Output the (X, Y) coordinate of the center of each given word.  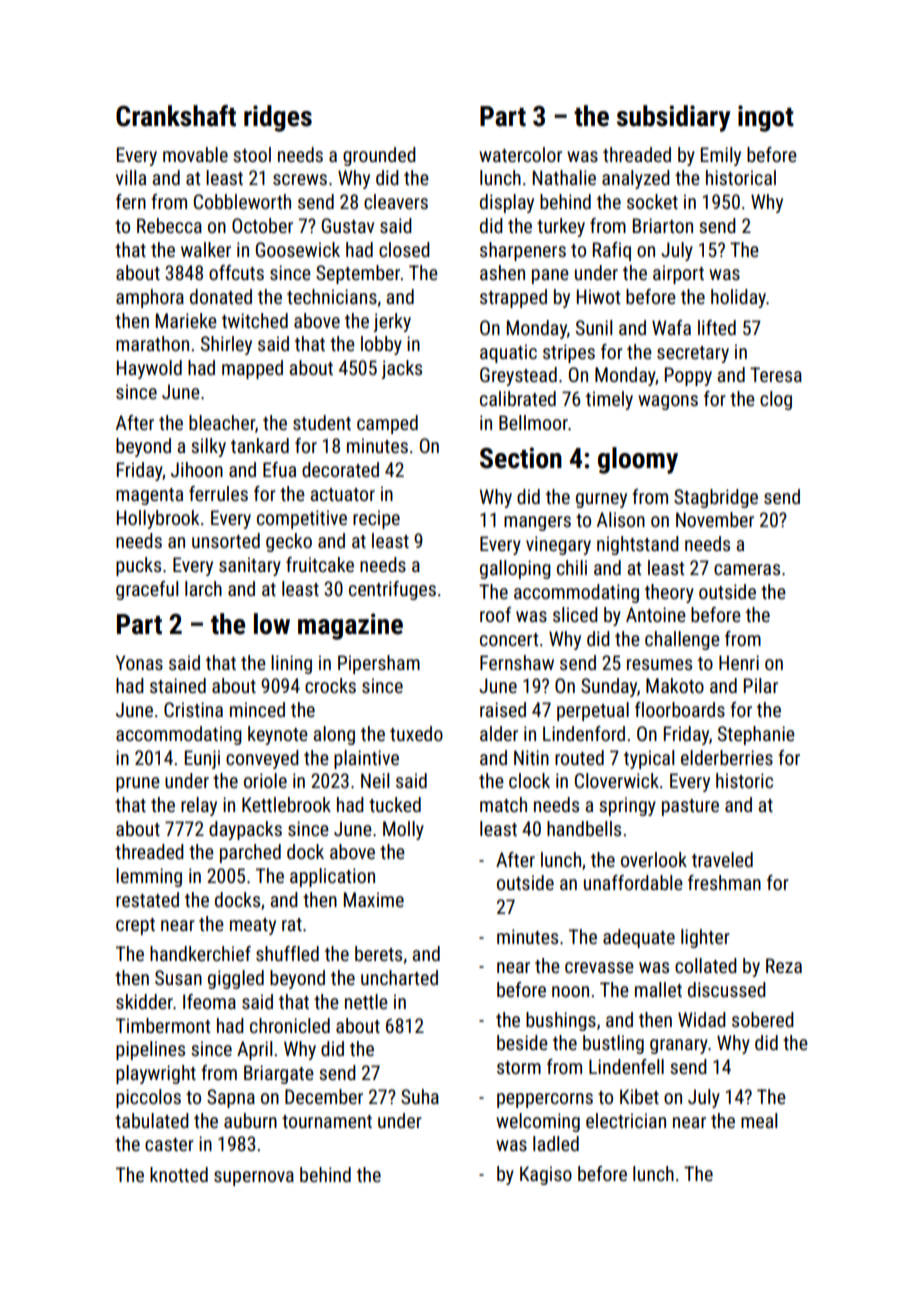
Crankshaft (176, 116)
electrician (626, 1120)
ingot (766, 118)
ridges (278, 118)
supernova (254, 1178)
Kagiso (546, 1175)
